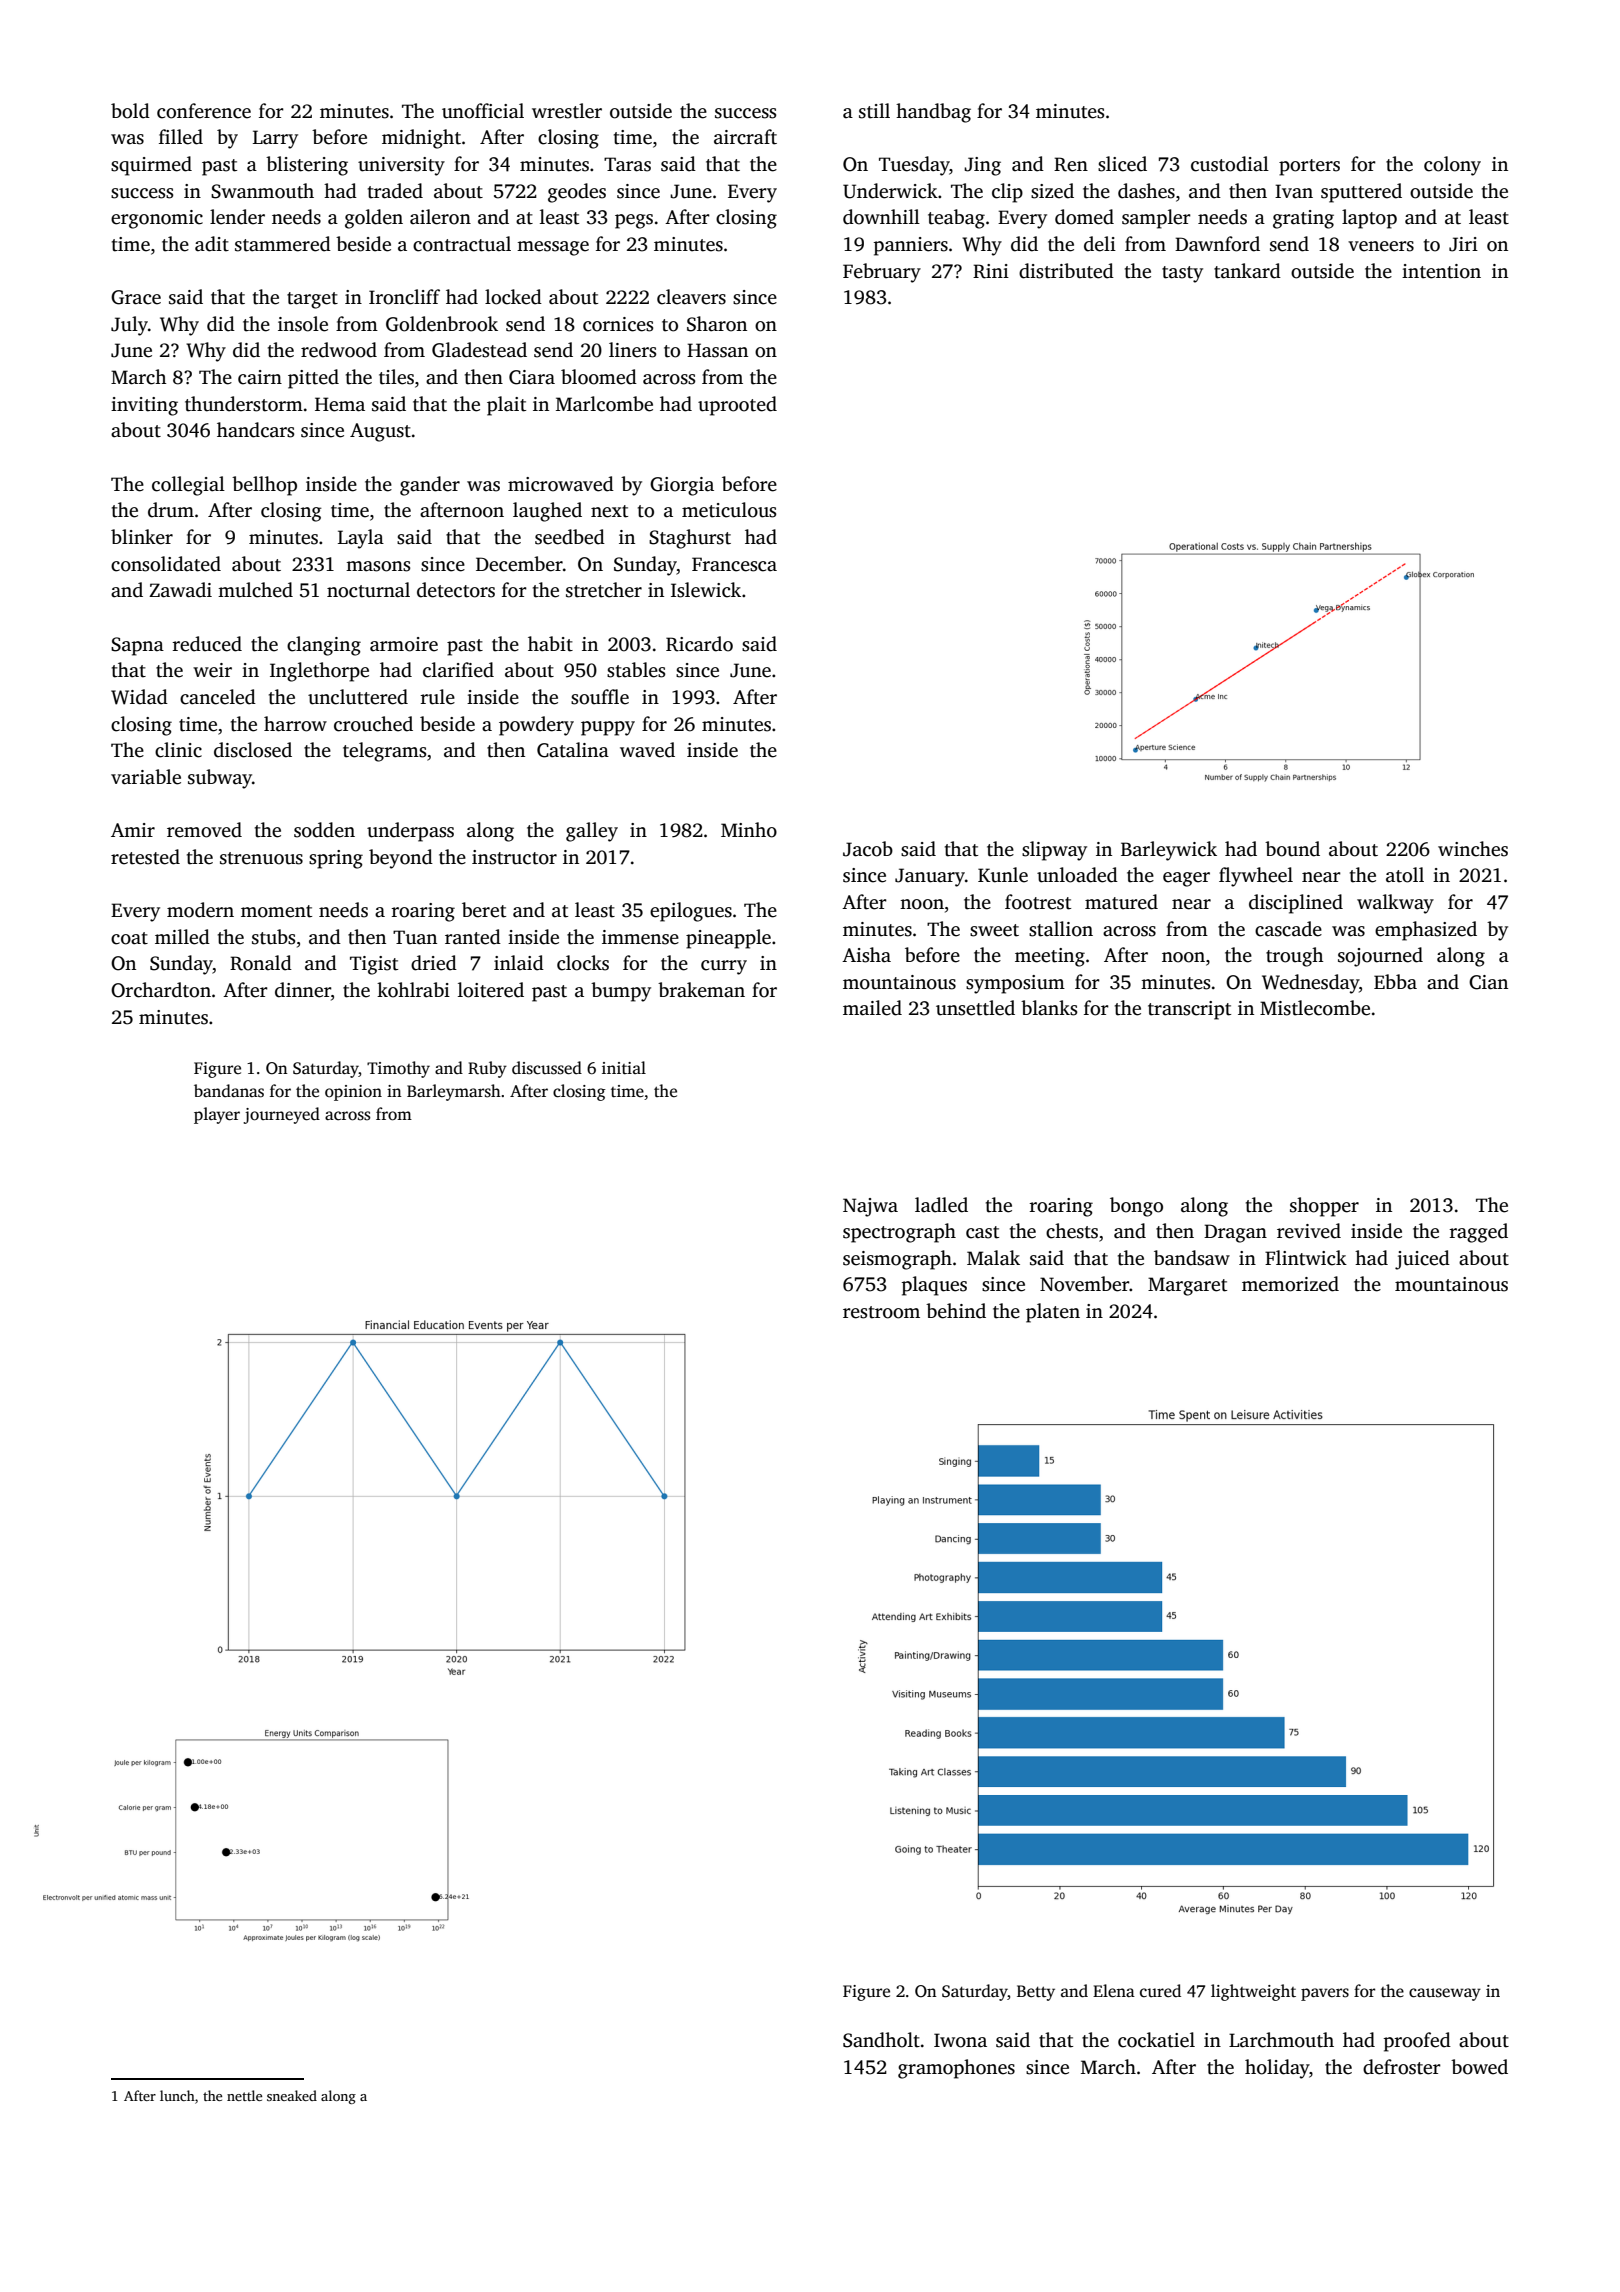 The image size is (1620, 2292). Describe the element at coordinates (881, 1312) in the document. I see `restroom` at that location.
